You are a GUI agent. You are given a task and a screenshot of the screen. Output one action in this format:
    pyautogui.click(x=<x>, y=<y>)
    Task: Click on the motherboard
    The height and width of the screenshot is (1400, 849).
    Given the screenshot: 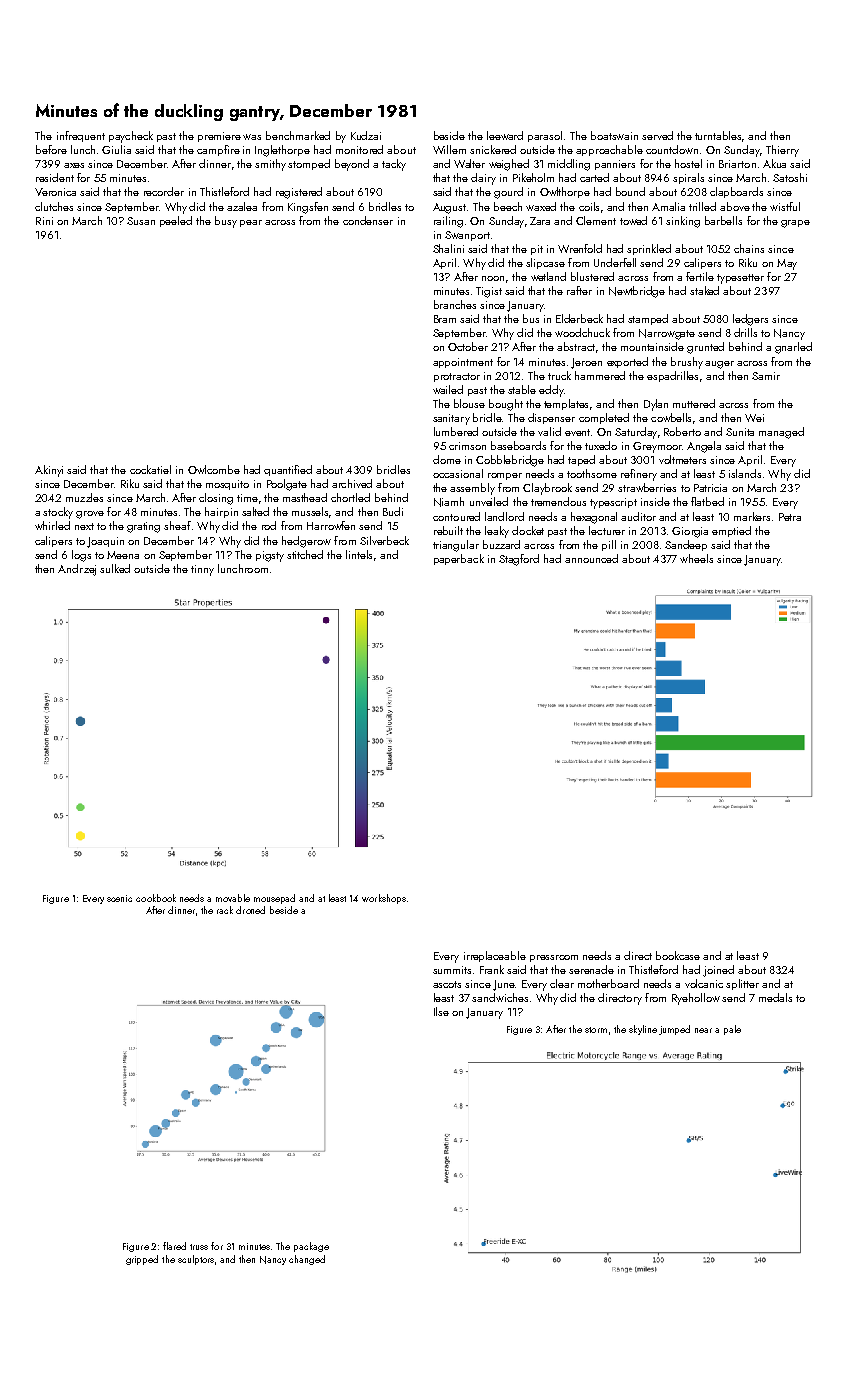 What is the action you would take?
    pyautogui.click(x=608, y=983)
